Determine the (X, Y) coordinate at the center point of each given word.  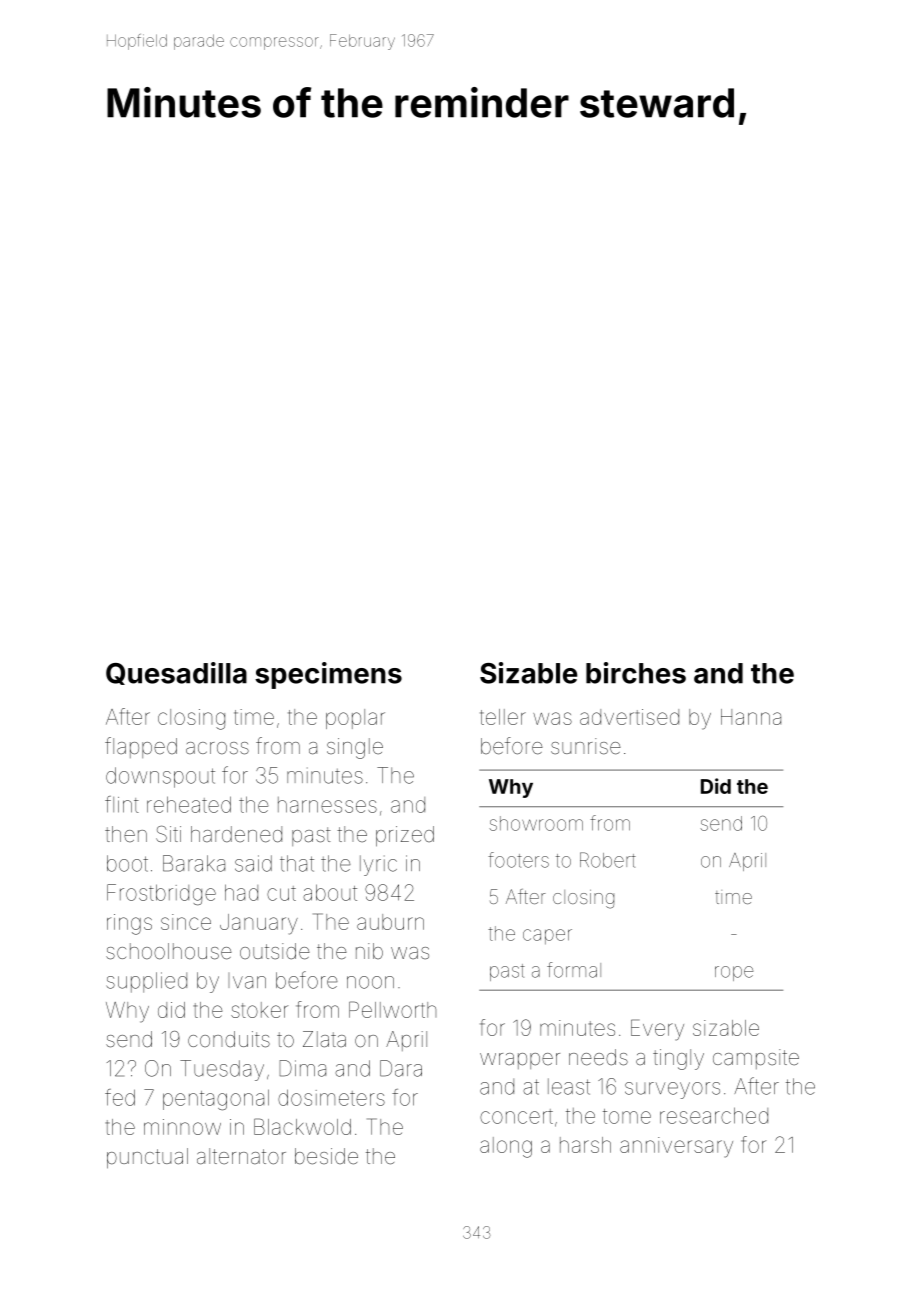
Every (657, 1030)
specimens (328, 675)
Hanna (751, 717)
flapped (141, 747)
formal (574, 970)
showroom (536, 823)
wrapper (520, 1061)
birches (636, 673)
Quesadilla (176, 673)
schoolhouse (169, 951)
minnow (182, 1127)
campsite (756, 1059)
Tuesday (222, 1070)
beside (326, 1156)
